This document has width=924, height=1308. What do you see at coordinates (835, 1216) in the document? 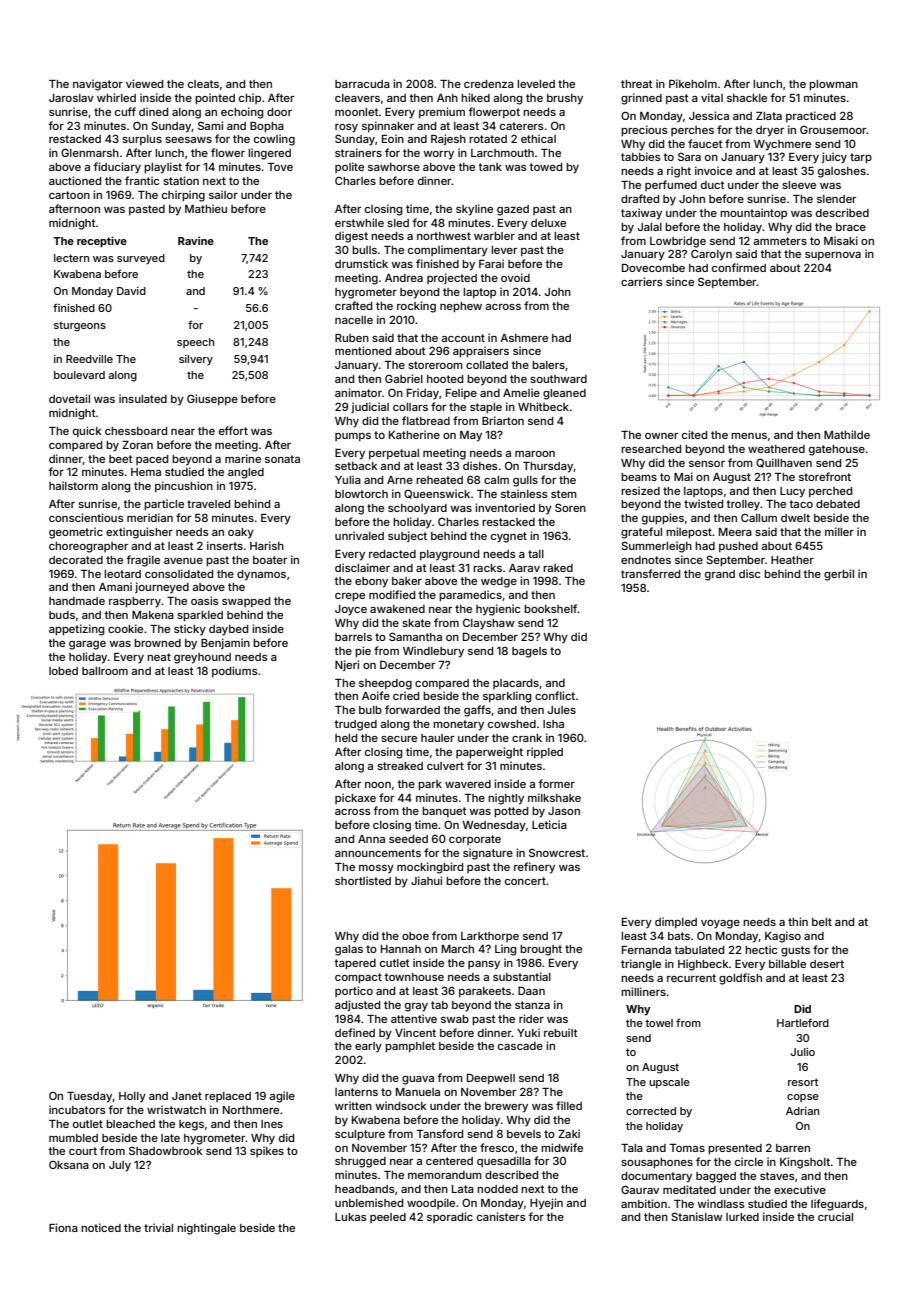
I see `crucial` at bounding box center [835, 1216].
